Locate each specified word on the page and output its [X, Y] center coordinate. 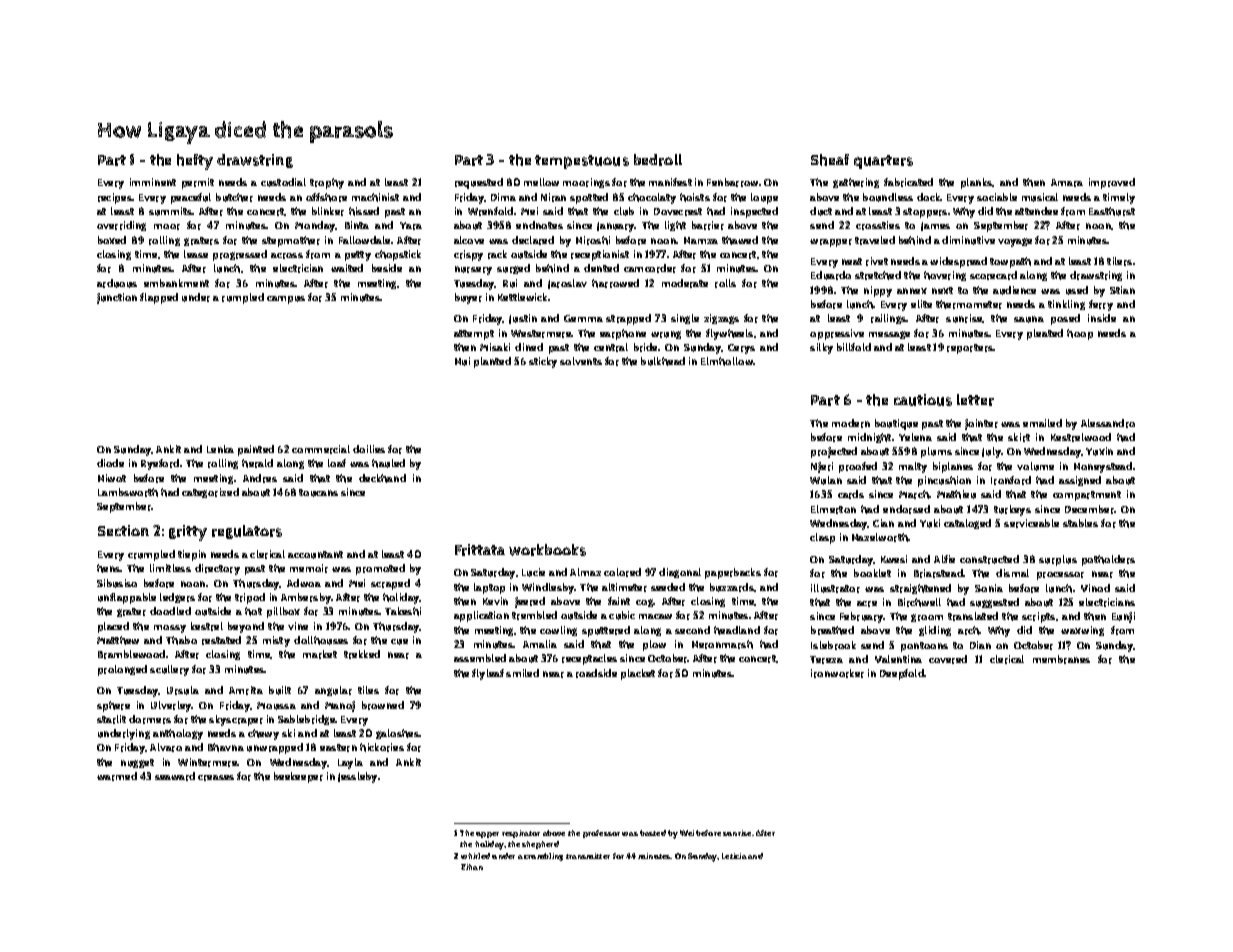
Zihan [472, 867]
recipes [115, 198]
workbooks [547, 550]
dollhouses [321, 640]
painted [256, 450]
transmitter [588, 856]
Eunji [1123, 617]
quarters [883, 162]
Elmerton [833, 509]
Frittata [480, 550]
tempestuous [582, 162]
